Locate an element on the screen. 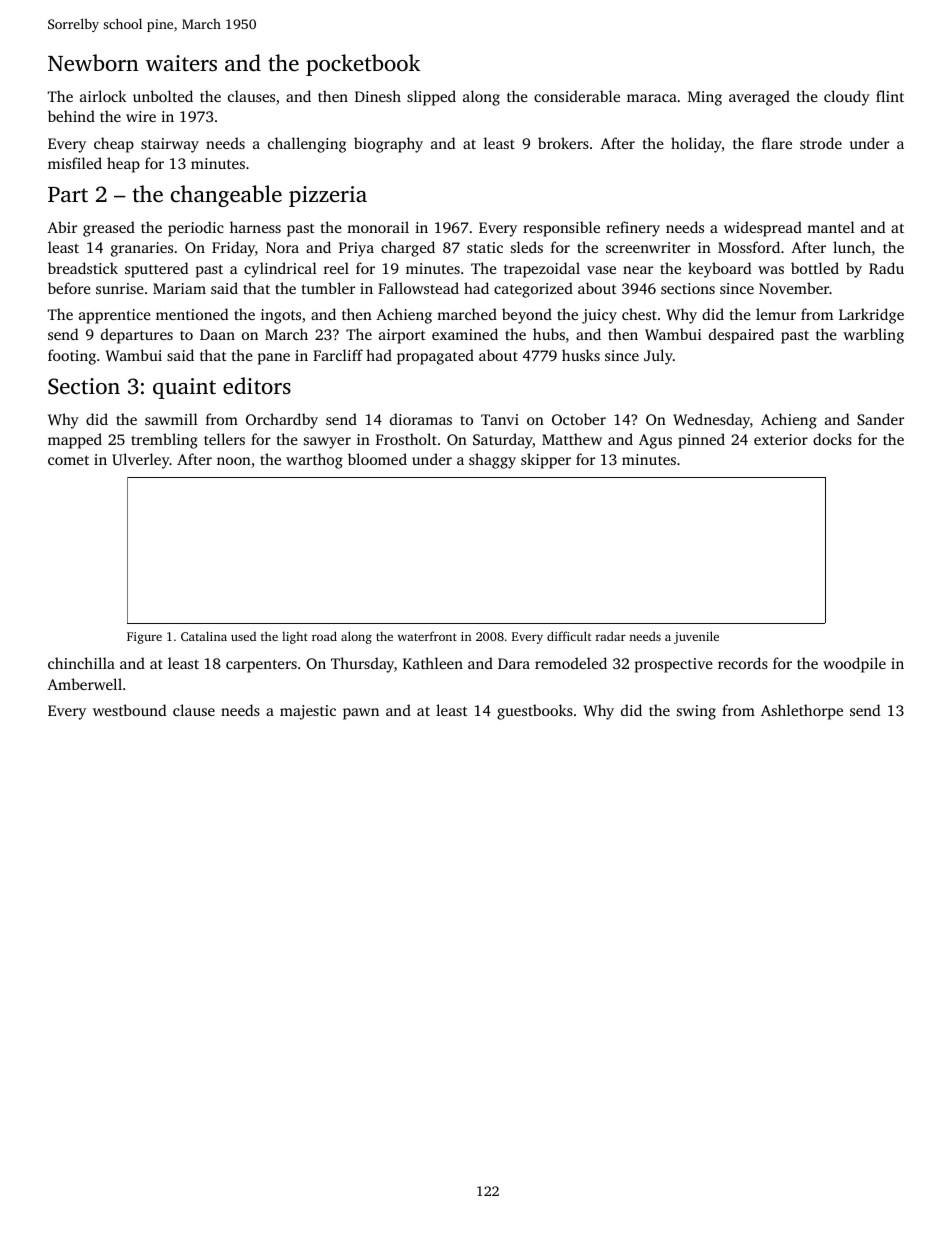  categorized is located at coordinates (533, 290).
